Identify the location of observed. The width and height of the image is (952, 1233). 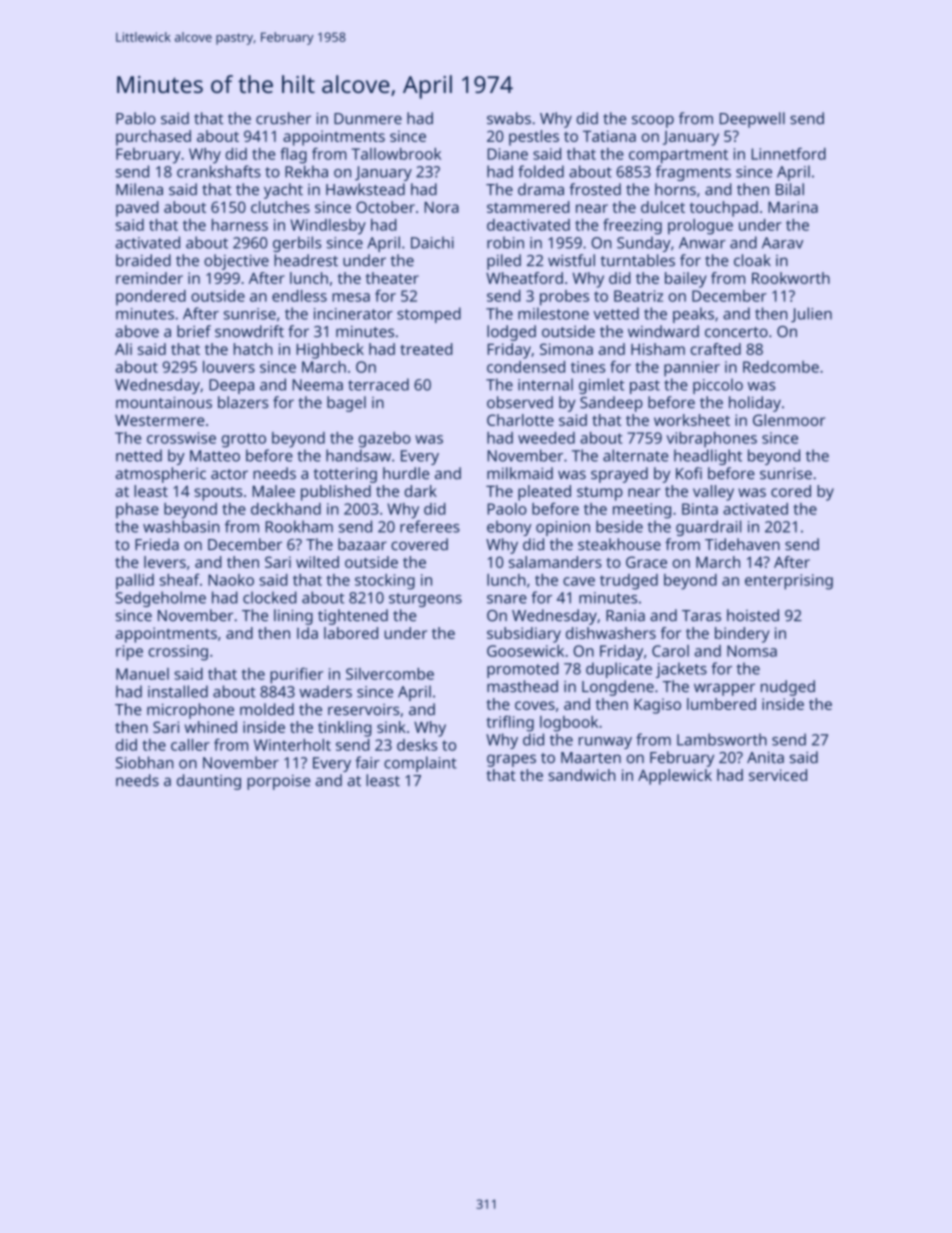
(520, 402).
